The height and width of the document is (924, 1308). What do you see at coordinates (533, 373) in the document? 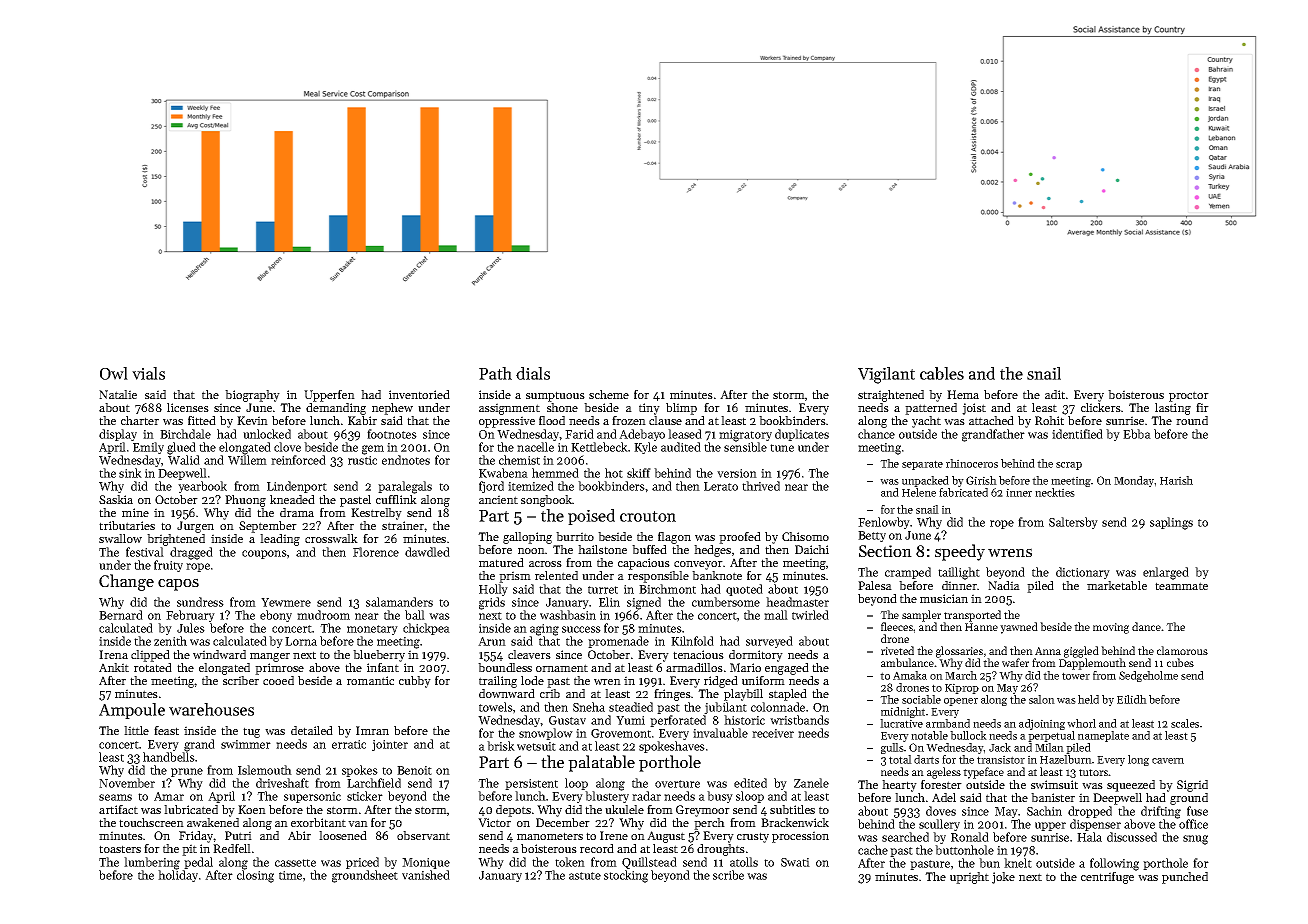
I see `dials` at bounding box center [533, 373].
